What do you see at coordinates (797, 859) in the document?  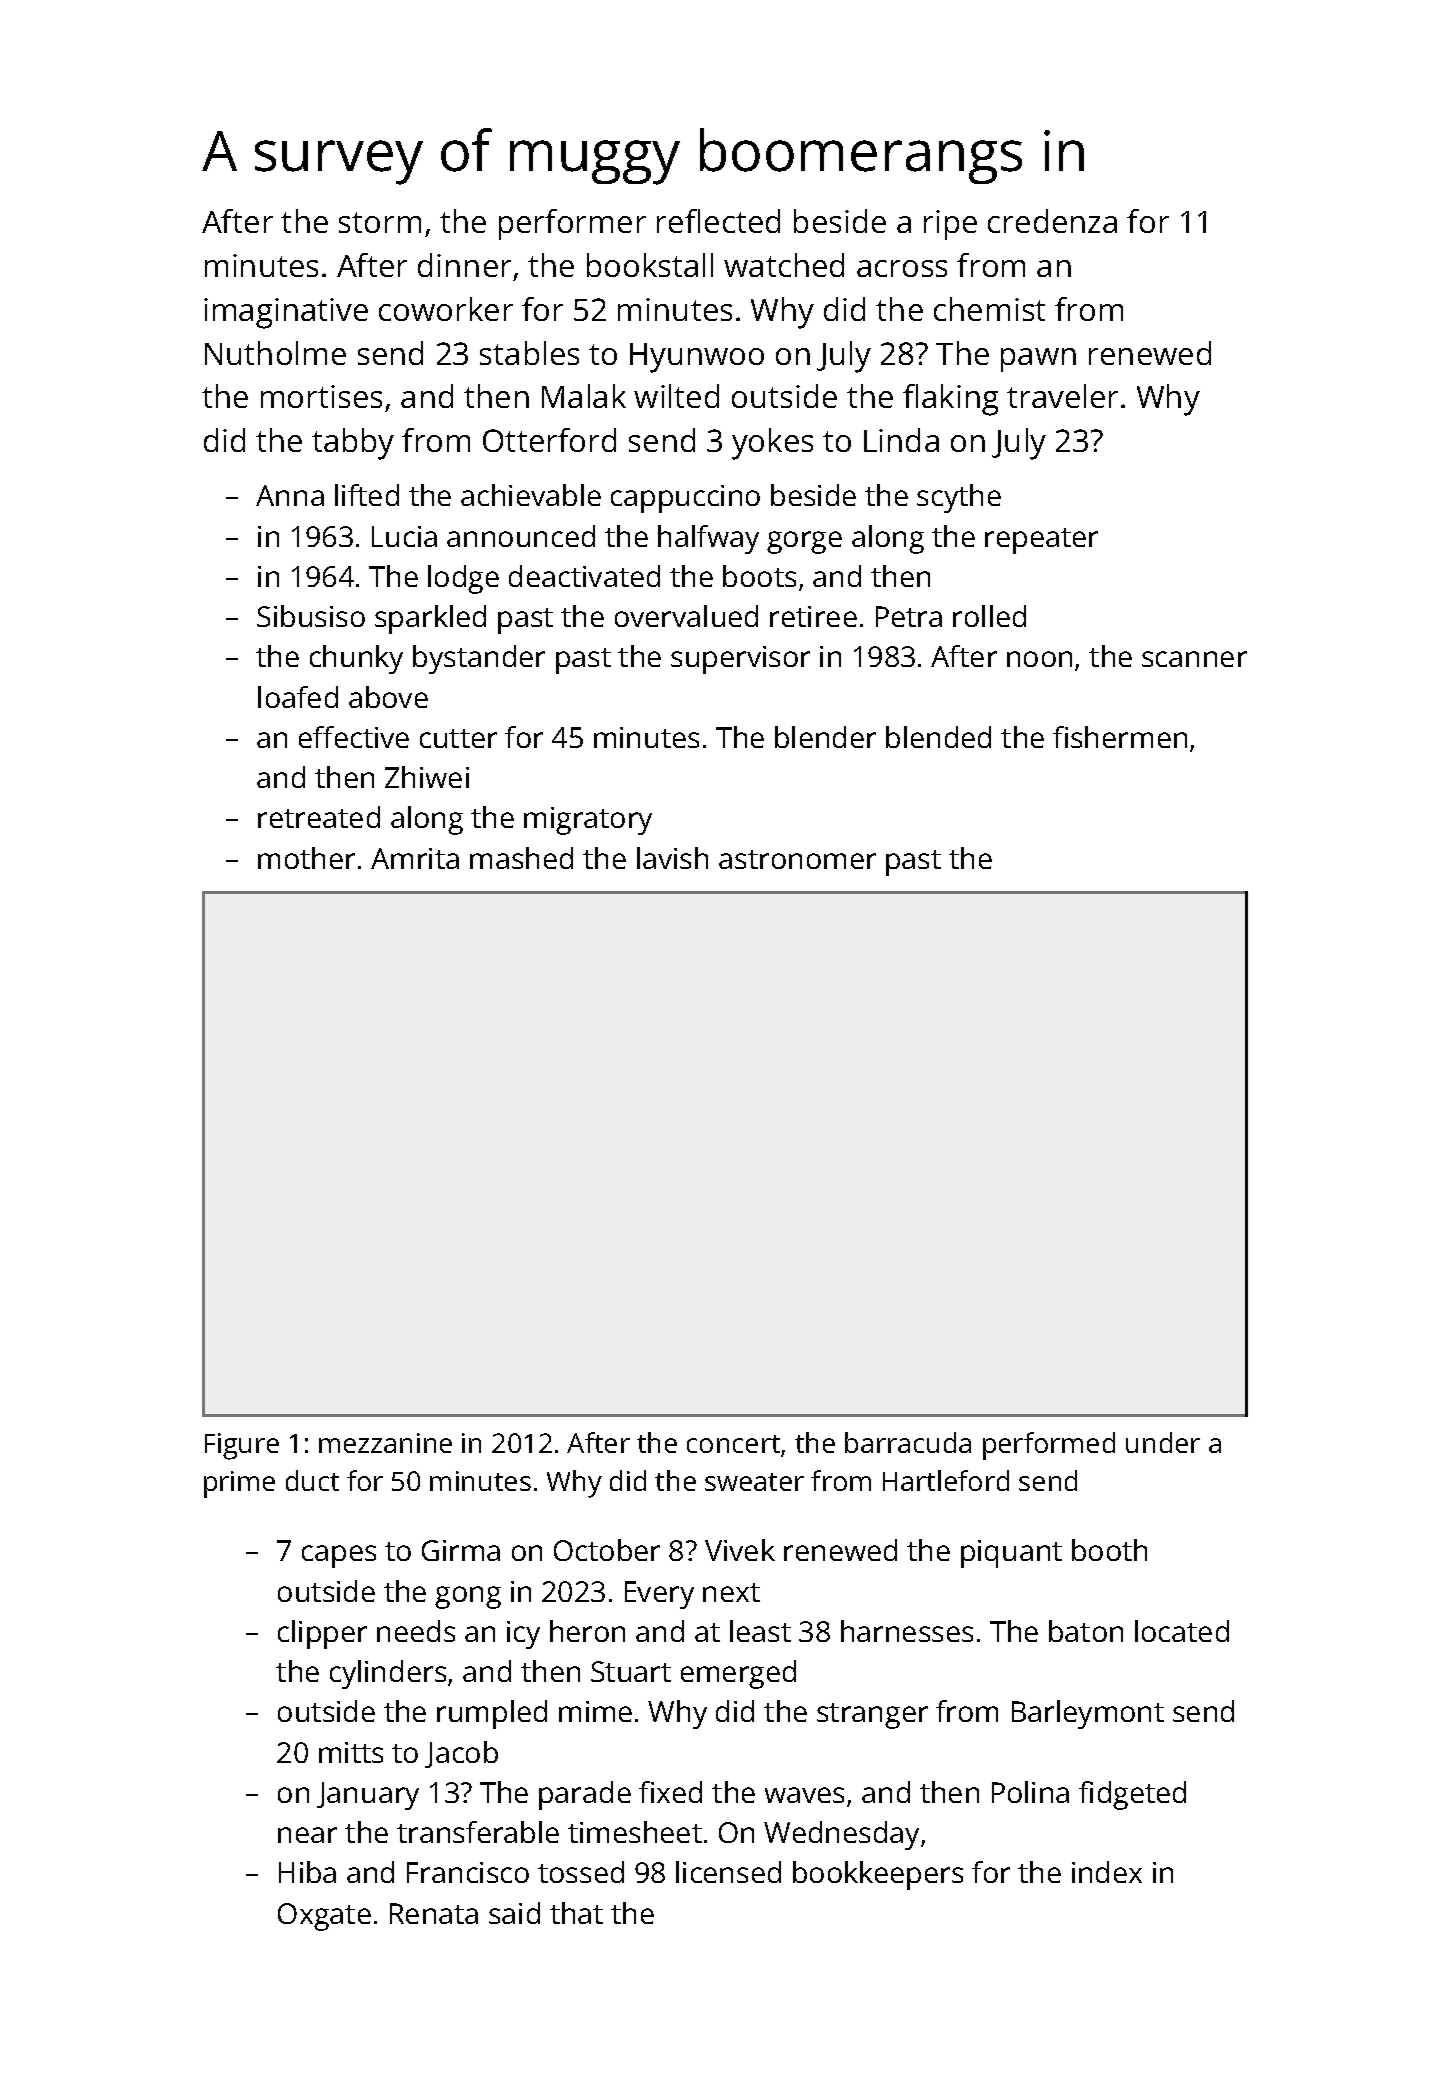 I see `astronomer` at bounding box center [797, 859].
